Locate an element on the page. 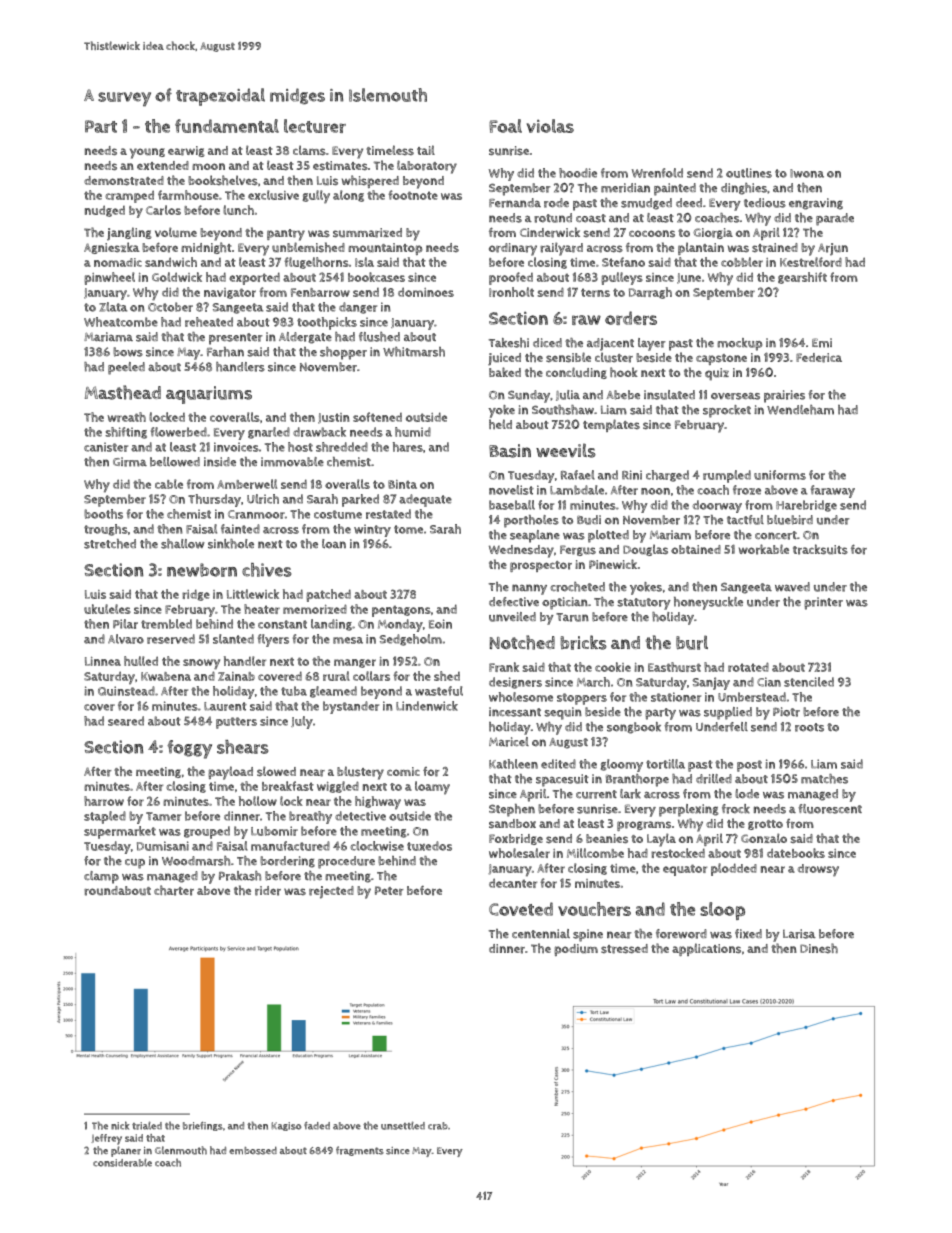 The width and height of the page is (952, 1233). fragments is located at coordinates (360, 1151).
